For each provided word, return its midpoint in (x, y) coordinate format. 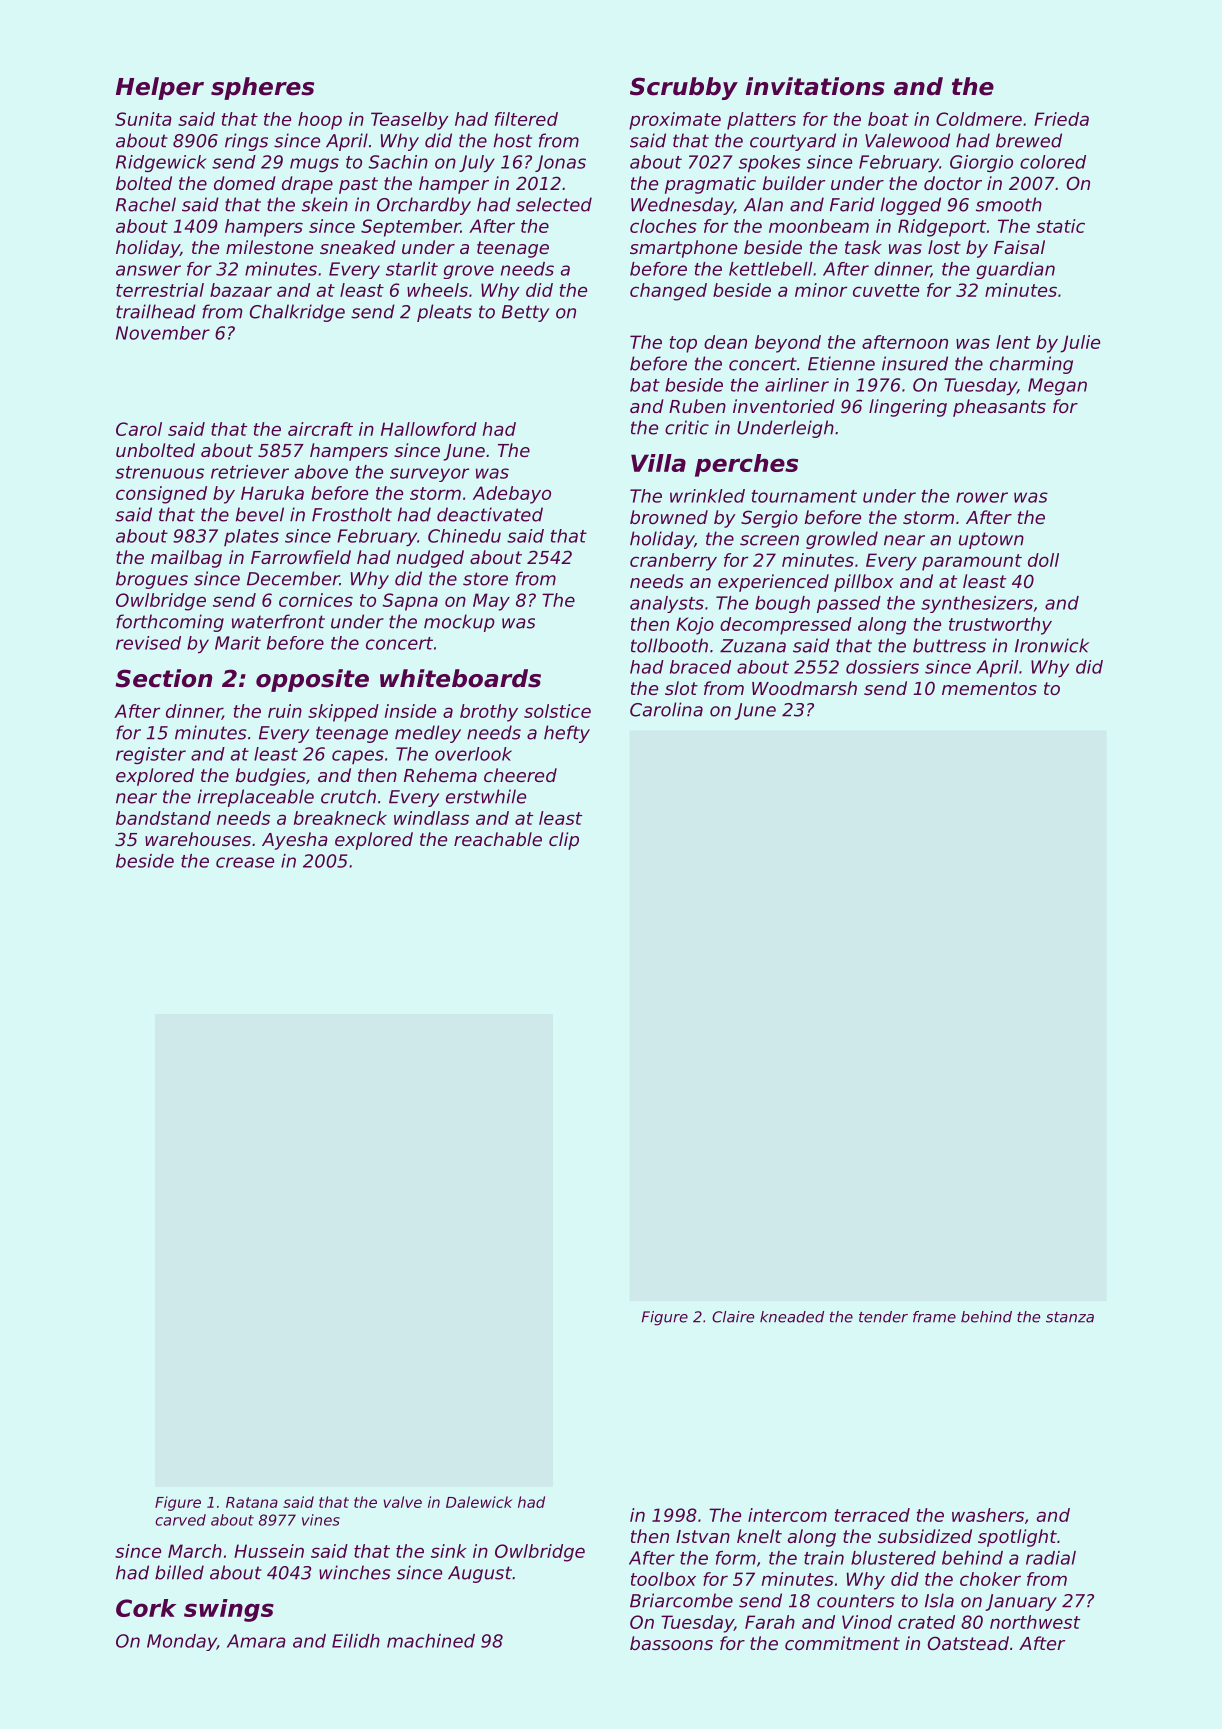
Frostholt (352, 514)
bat (645, 385)
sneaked (358, 247)
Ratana (252, 1502)
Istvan (703, 1536)
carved (180, 1520)
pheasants (999, 408)
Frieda (1061, 119)
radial (1051, 1558)
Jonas (560, 163)
